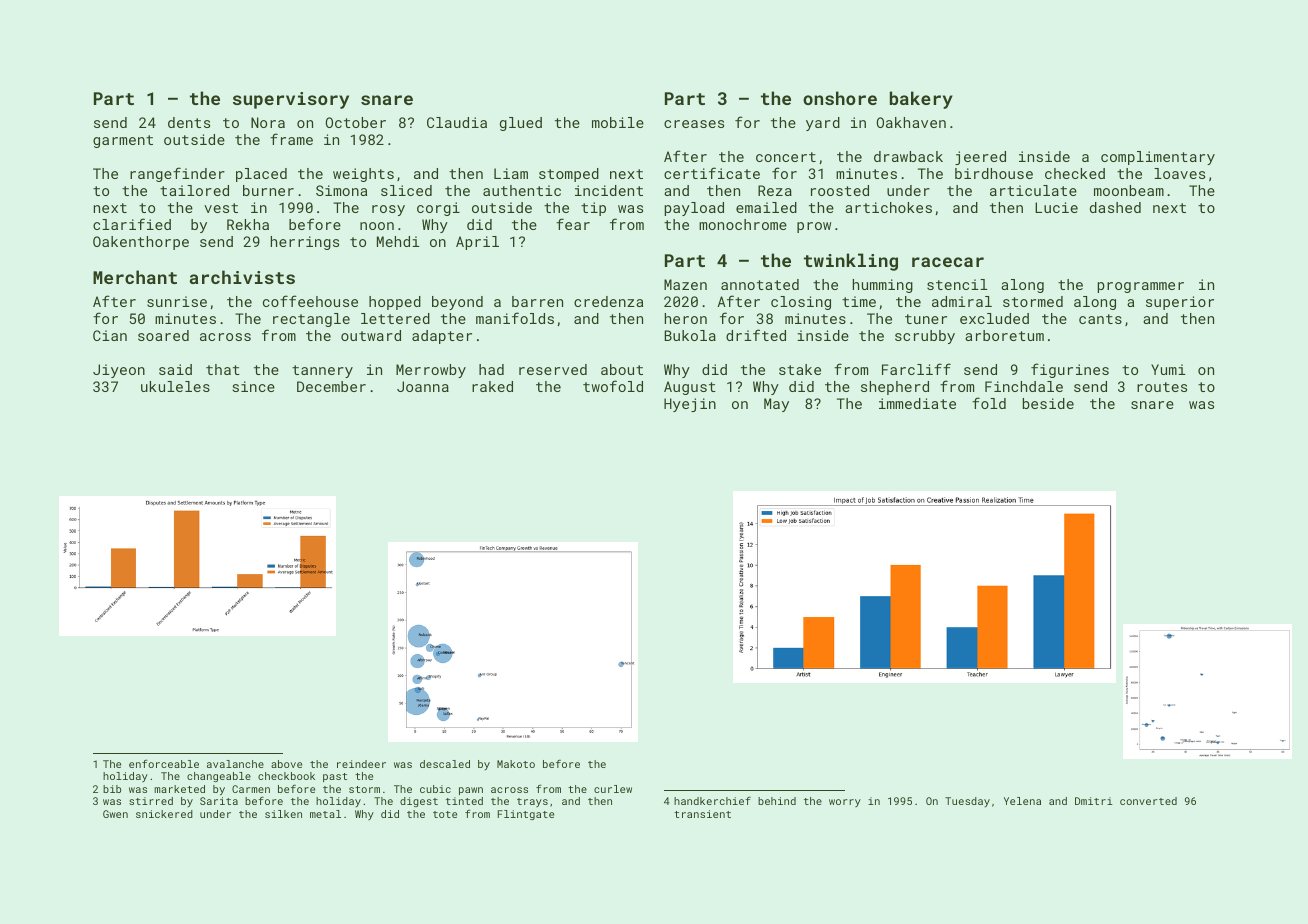 The width and height of the page is (1308, 924). What do you see at coordinates (613, 789) in the page?
I see `curlew` at bounding box center [613, 789].
